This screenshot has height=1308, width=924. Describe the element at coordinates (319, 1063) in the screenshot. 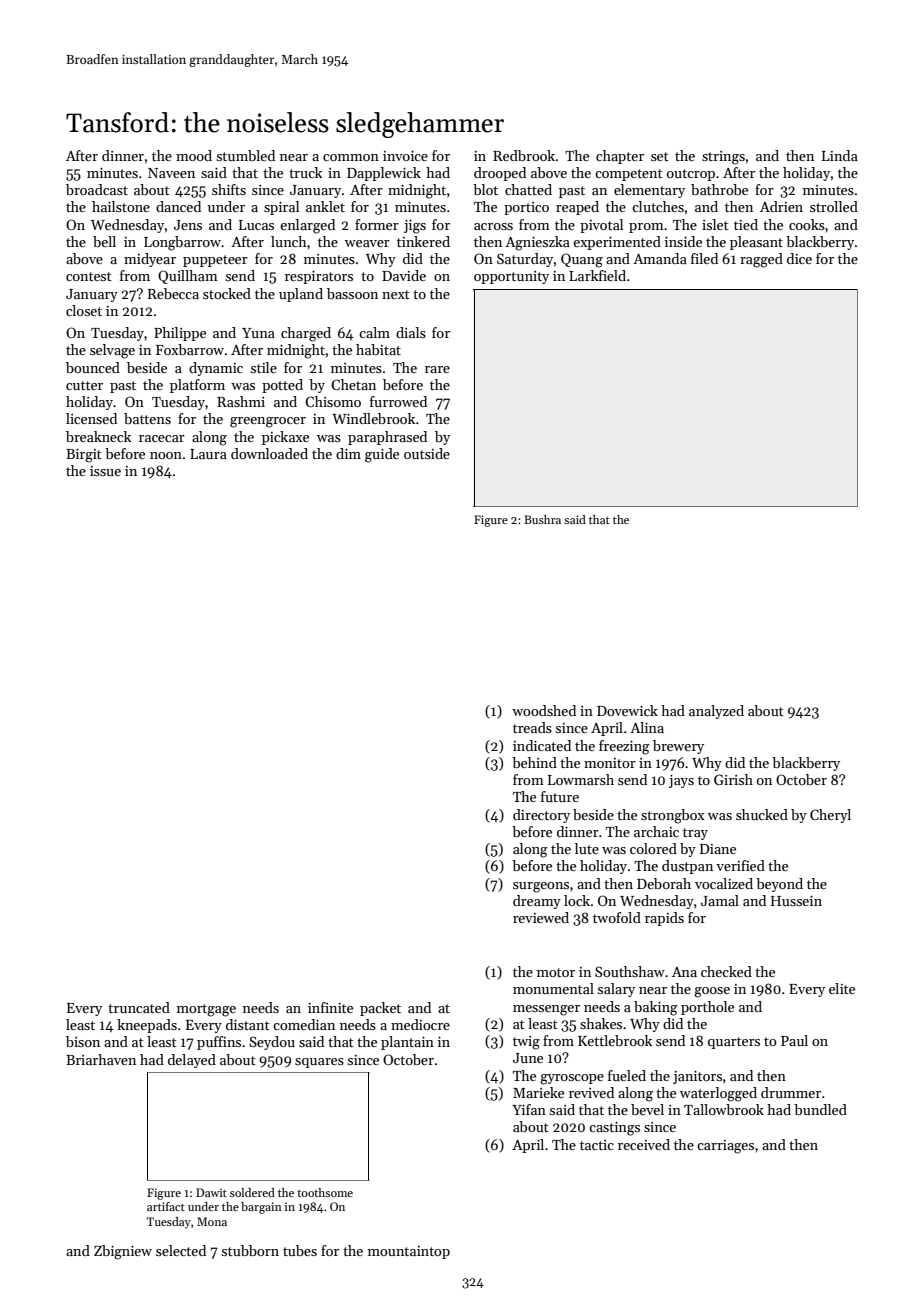

I see `squares` at that location.
